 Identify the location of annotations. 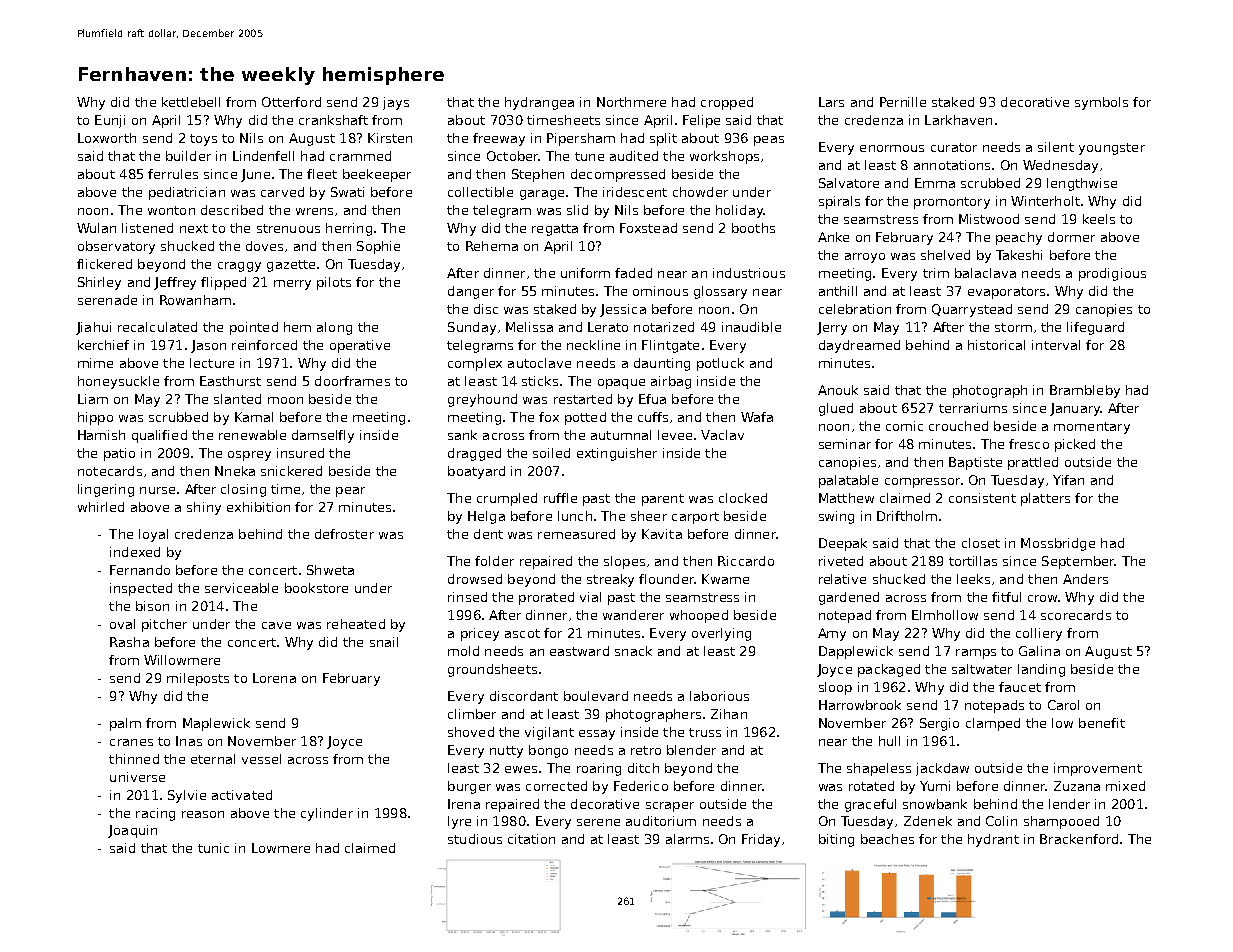
(952, 165).
